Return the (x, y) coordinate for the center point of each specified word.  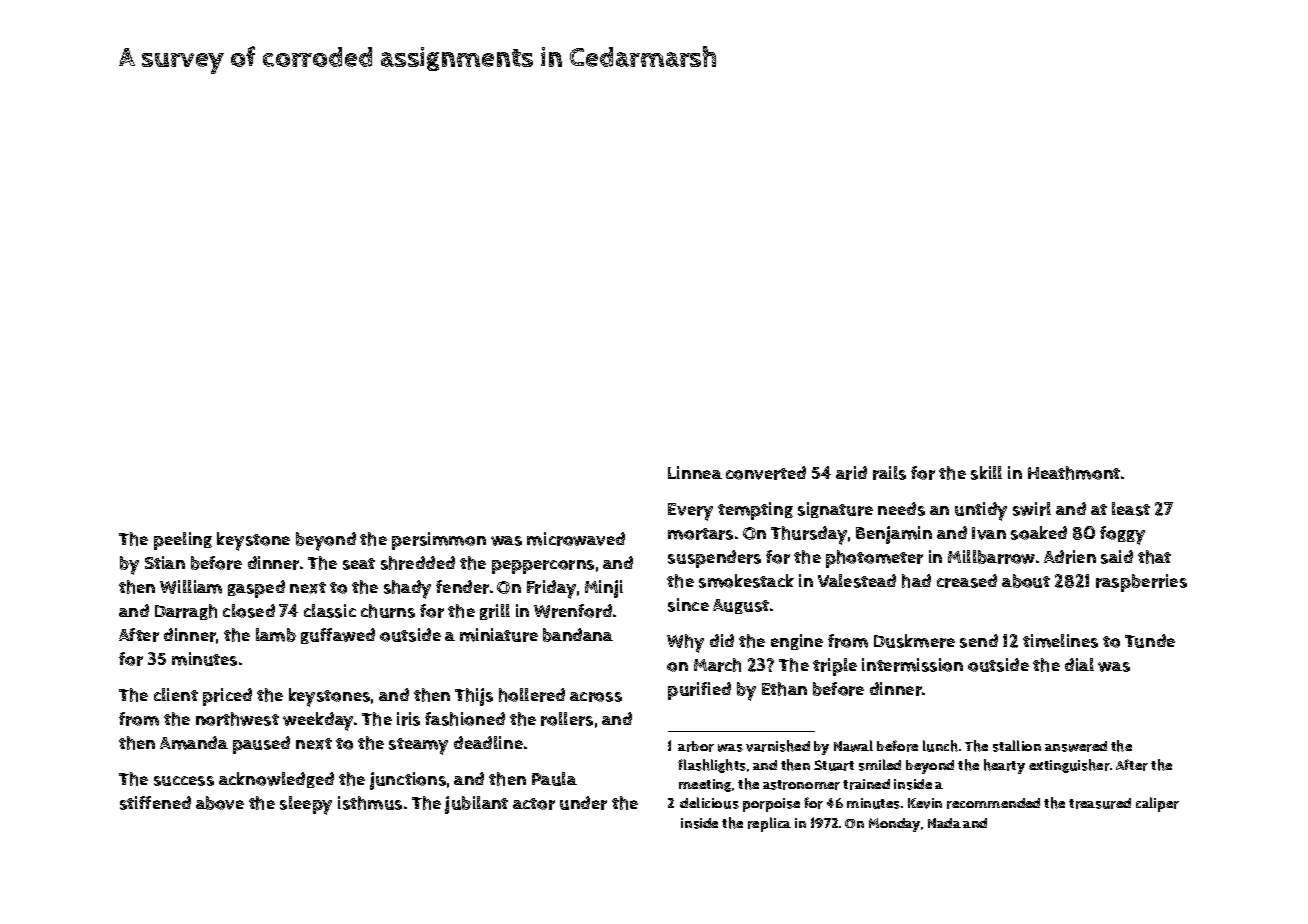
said (1117, 557)
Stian (165, 562)
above (220, 803)
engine (797, 642)
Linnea (695, 472)
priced (227, 697)
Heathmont (1074, 473)
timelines (1060, 641)
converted (766, 473)
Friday (551, 589)
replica (769, 824)
